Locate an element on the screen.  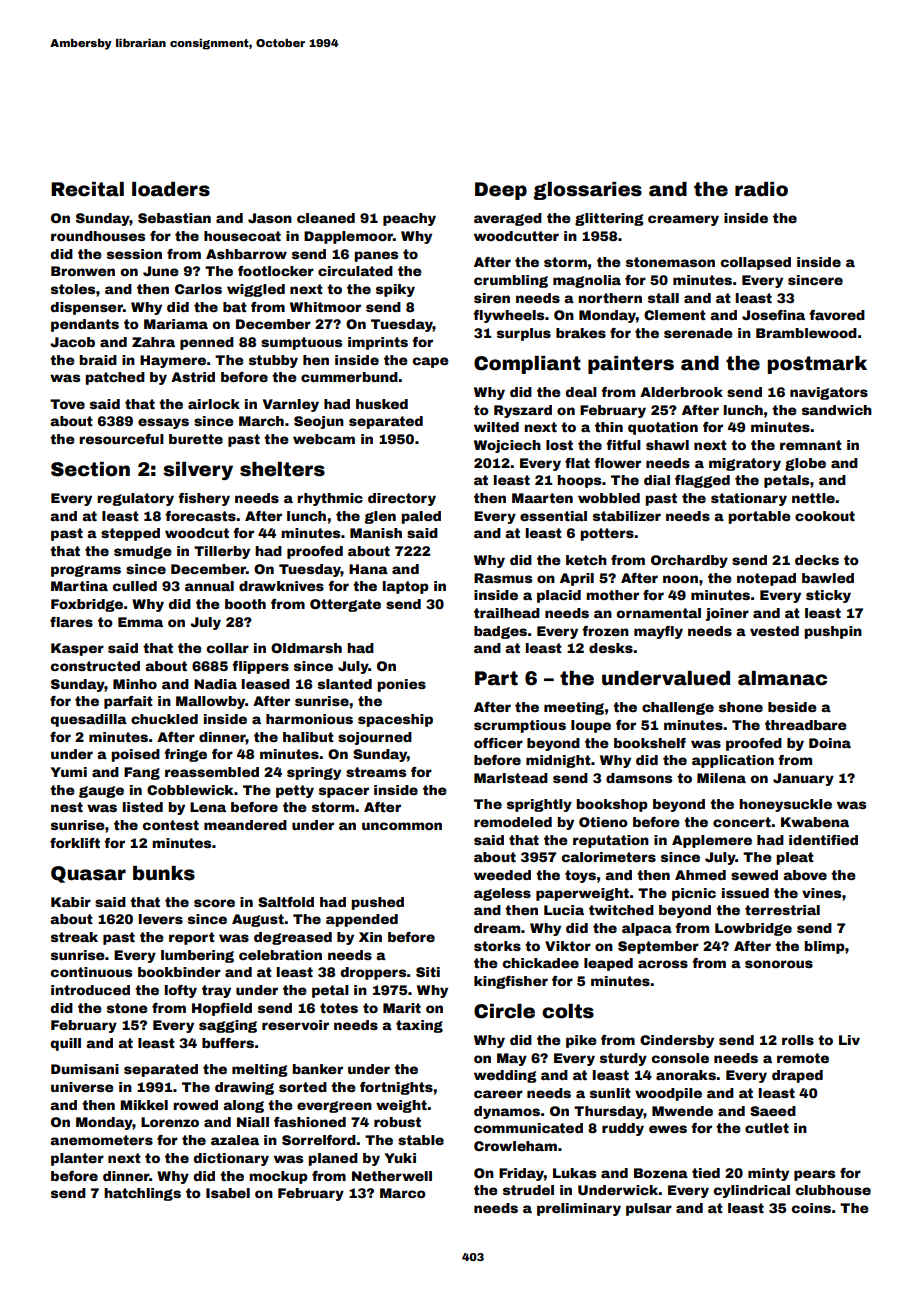
hatchlings is located at coordinates (142, 1194).
